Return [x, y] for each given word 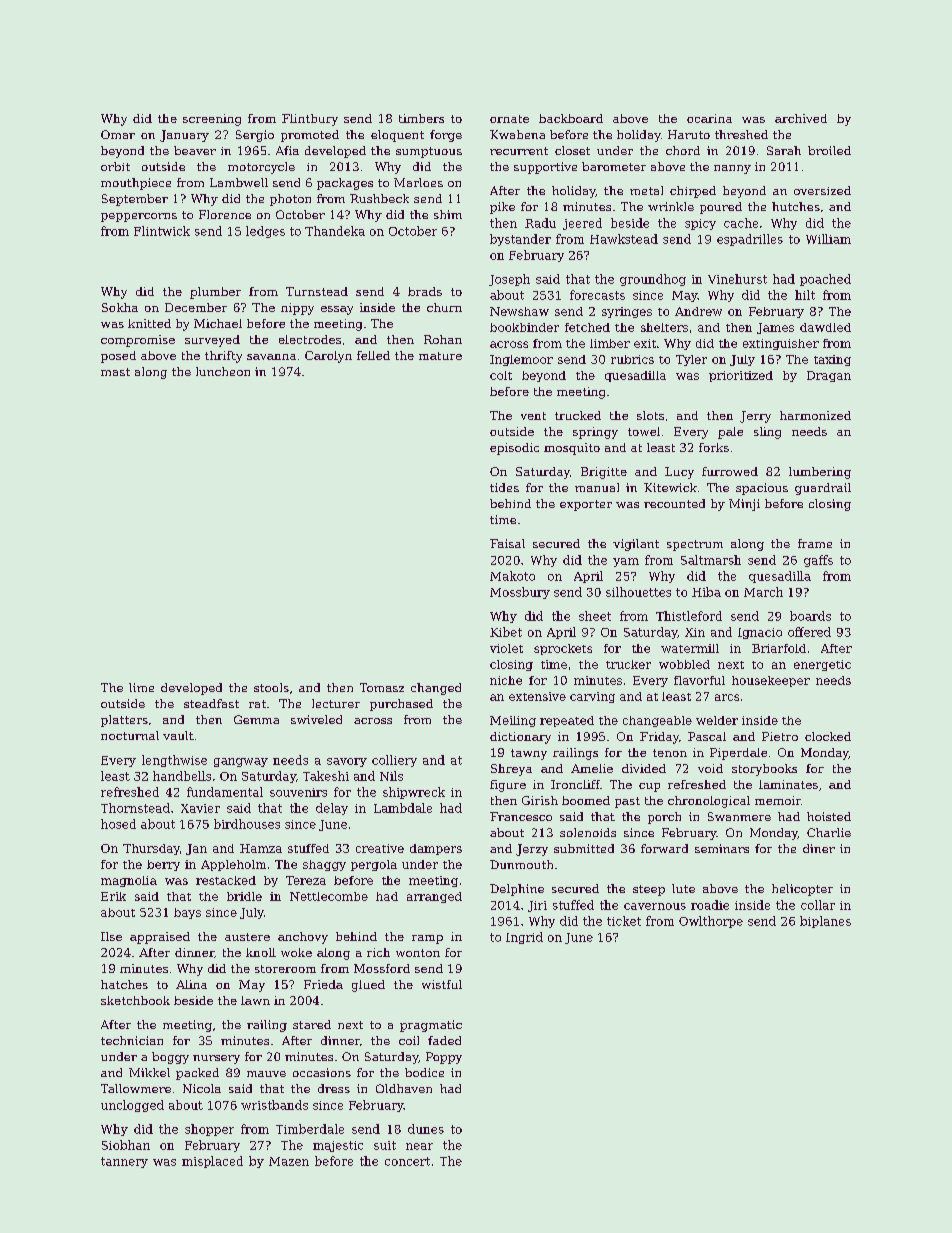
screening [212, 120]
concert [407, 1161]
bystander [520, 240]
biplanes [825, 922]
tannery [124, 1162]
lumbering [820, 473]
